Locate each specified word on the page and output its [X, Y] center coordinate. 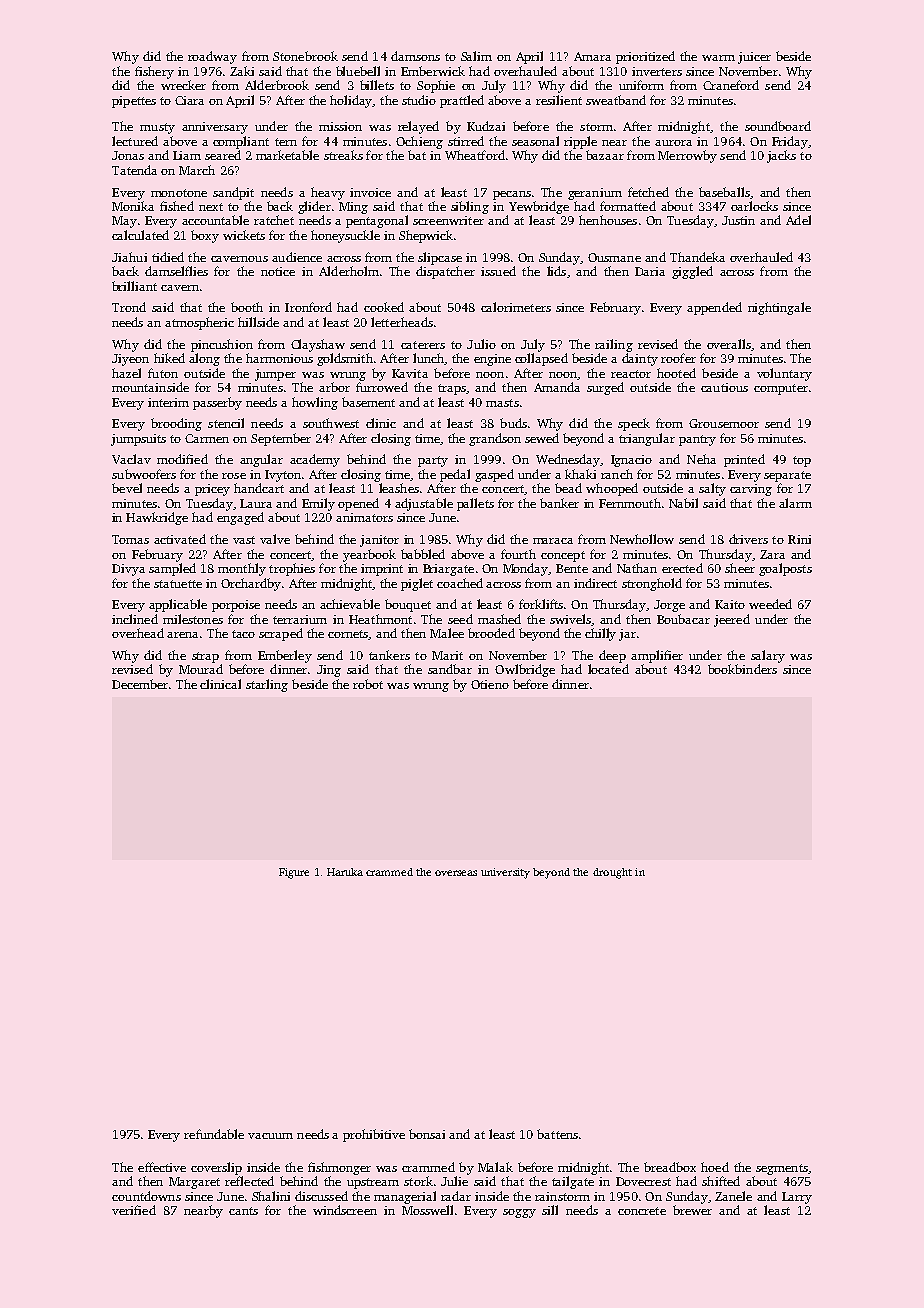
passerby [217, 403]
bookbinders [742, 669]
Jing [329, 671]
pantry [697, 440]
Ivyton [283, 476]
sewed [542, 438]
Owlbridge [525, 670]
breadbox [670, 1167]
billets [377, 85]
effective [162, 1167]
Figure [294, 873]
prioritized [645, 57]
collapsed [541, 359]
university [505, 873]
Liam [187, 155]
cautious [724, 387]
